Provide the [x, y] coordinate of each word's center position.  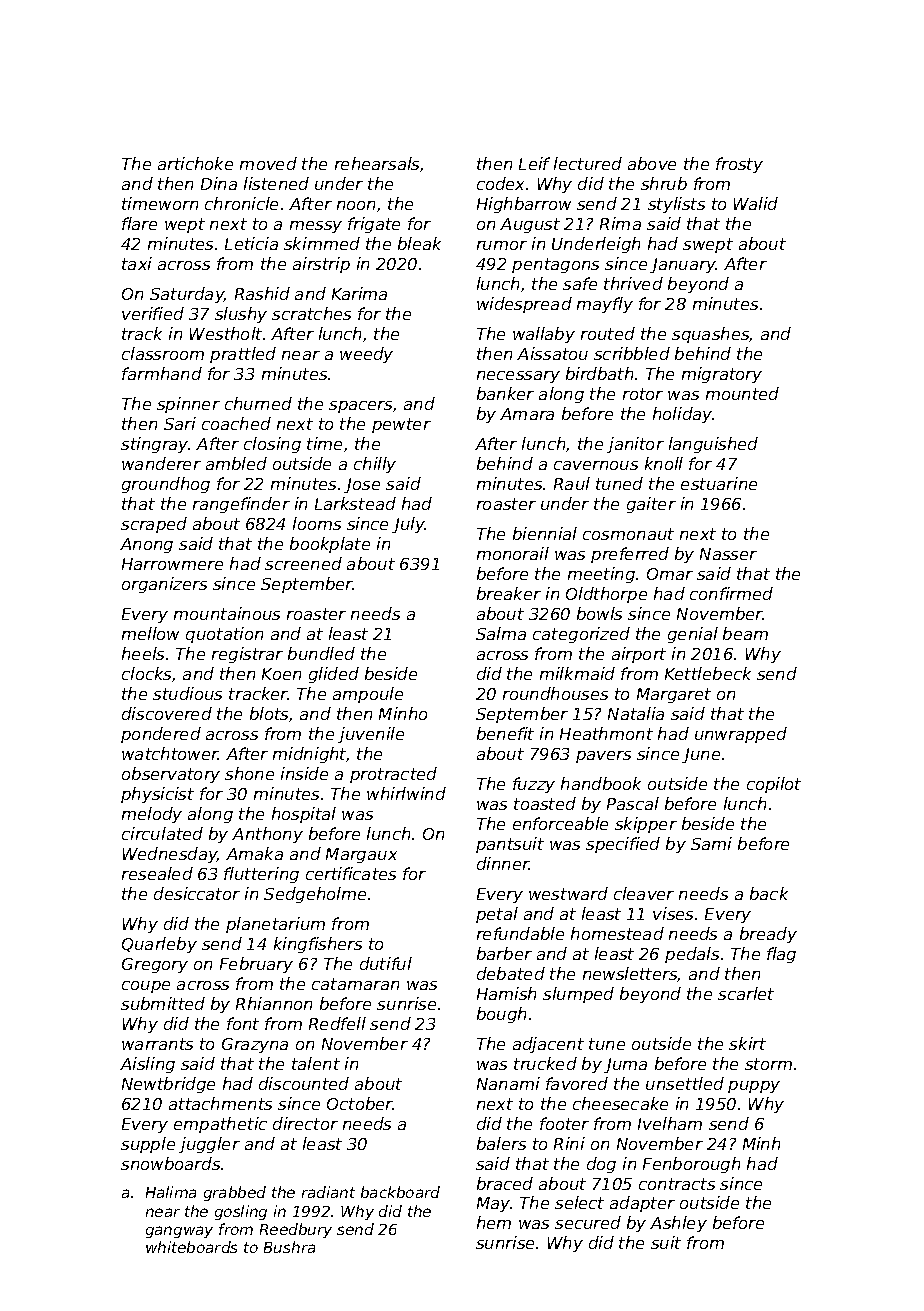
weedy [366, 355]
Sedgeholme [315, 895]
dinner [503, 863]
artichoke [195, 163]
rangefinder [241, 505]
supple [148, 1145]
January [683, 265]
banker [505, 393]
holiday [682, 415]
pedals [692, 955]
